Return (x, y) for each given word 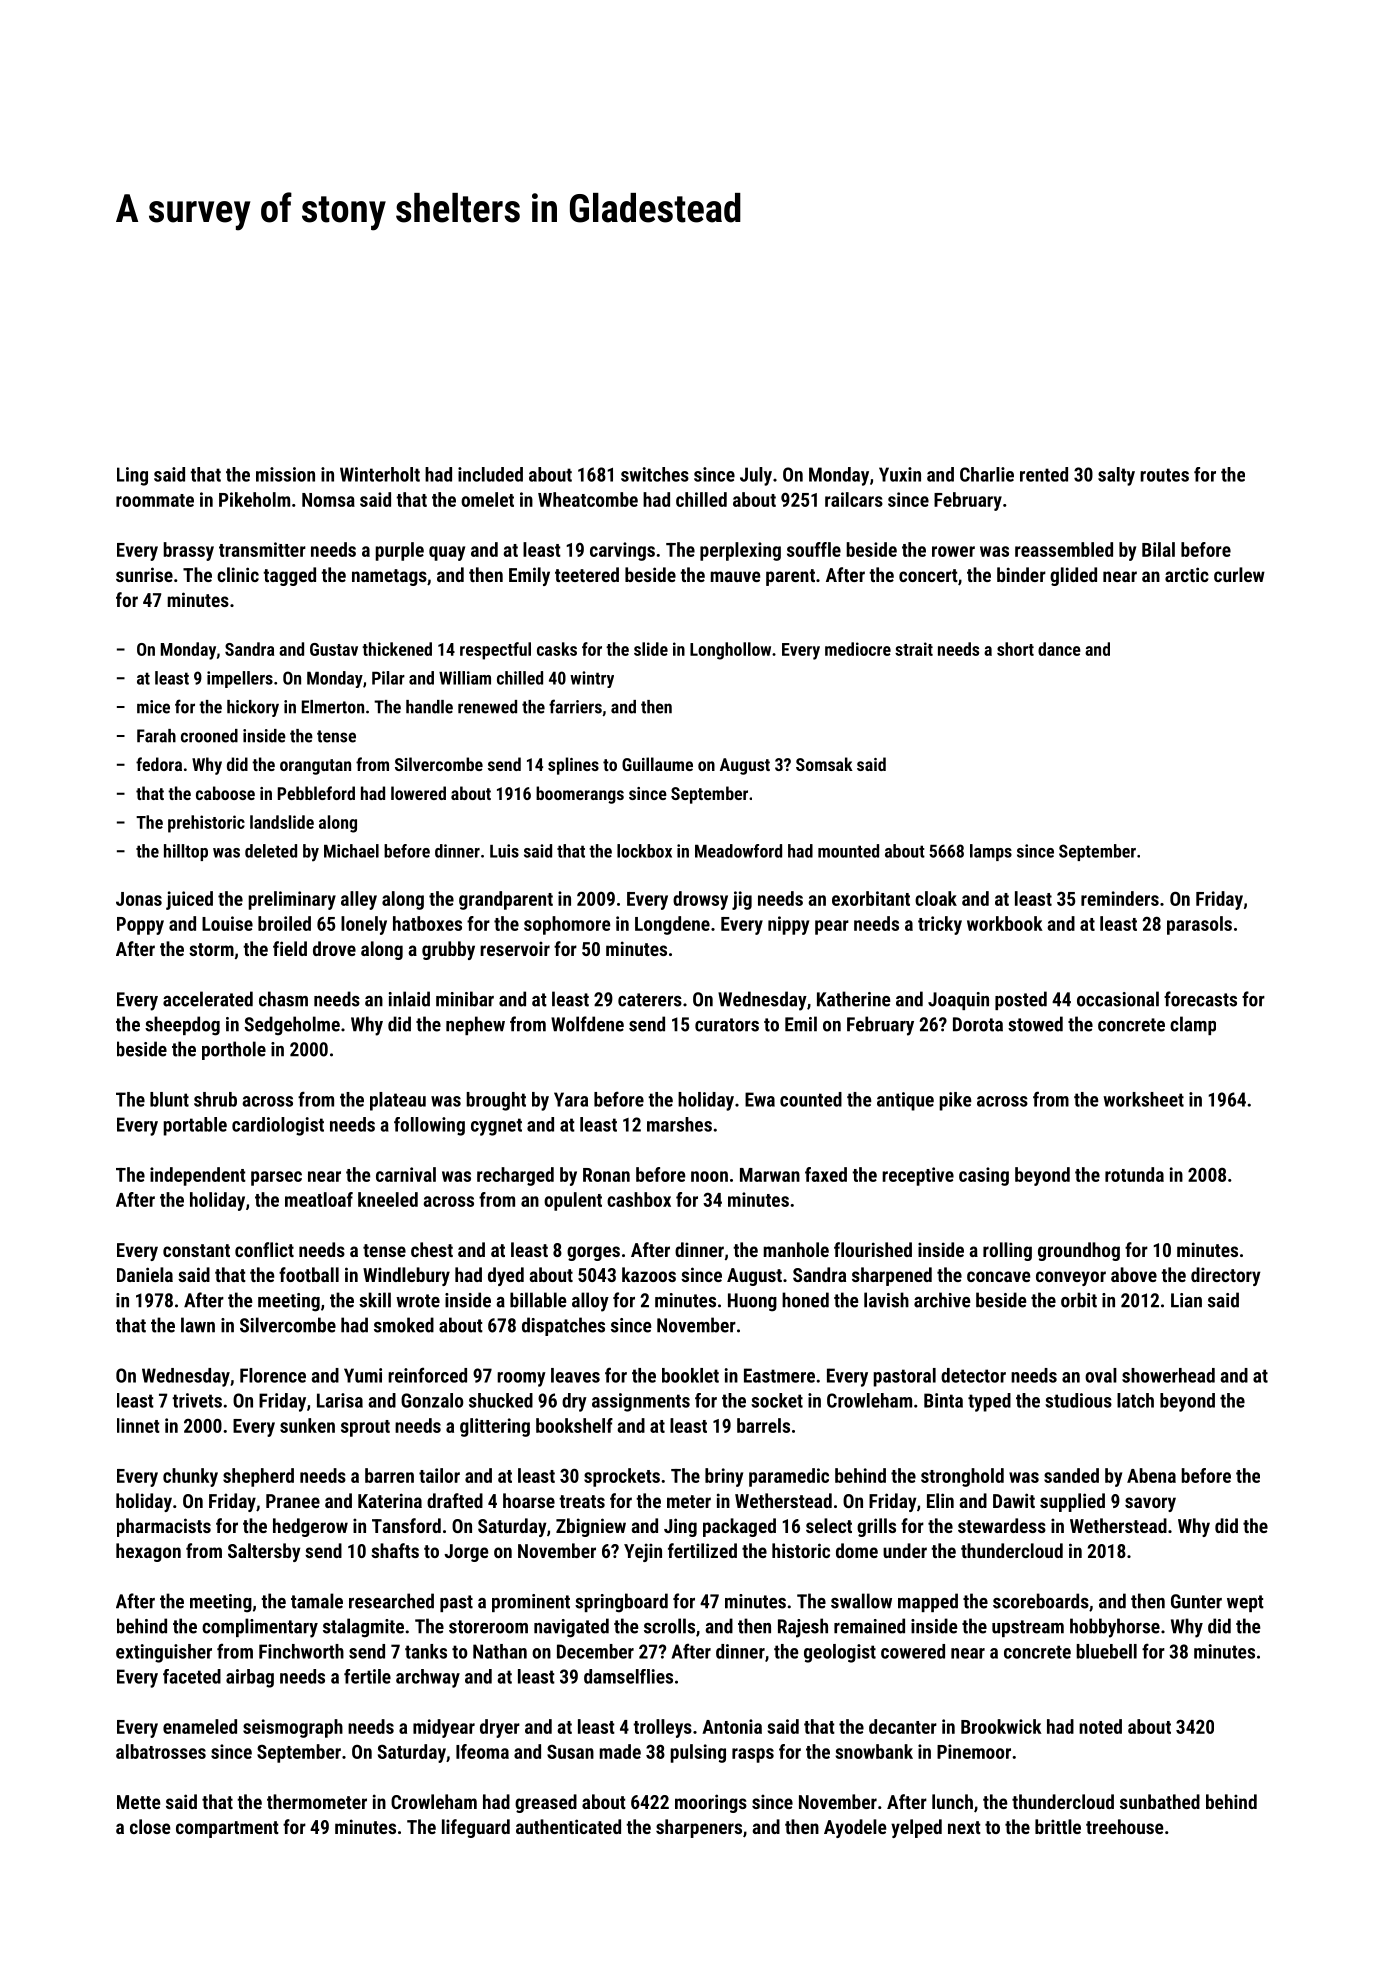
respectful (495, 651)
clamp (1193, 1025)
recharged (515, 1176)
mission (285, 474)
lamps (991, 852)
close (150, 1826)
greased (546, 1803)
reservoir (515, 948)
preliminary (292, 900)
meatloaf (319, 1199)
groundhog (1079, 1251)
